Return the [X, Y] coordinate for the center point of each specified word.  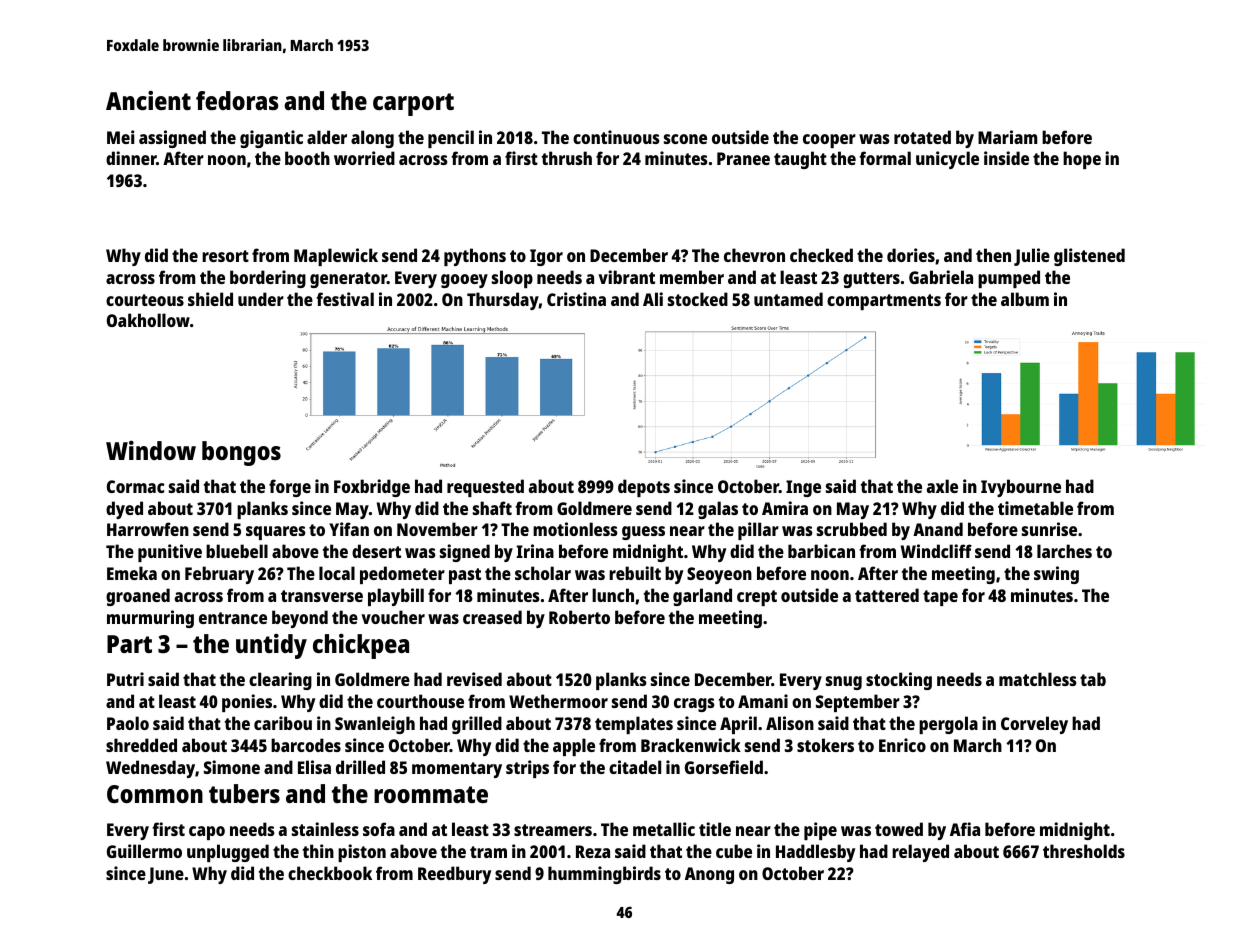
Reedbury [454, 875]
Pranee [743, 158]
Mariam [1007, 137]
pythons [475, 257]
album [1025, 299]
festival [345, 299]
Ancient [148, 100]
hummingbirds [604, 875]
